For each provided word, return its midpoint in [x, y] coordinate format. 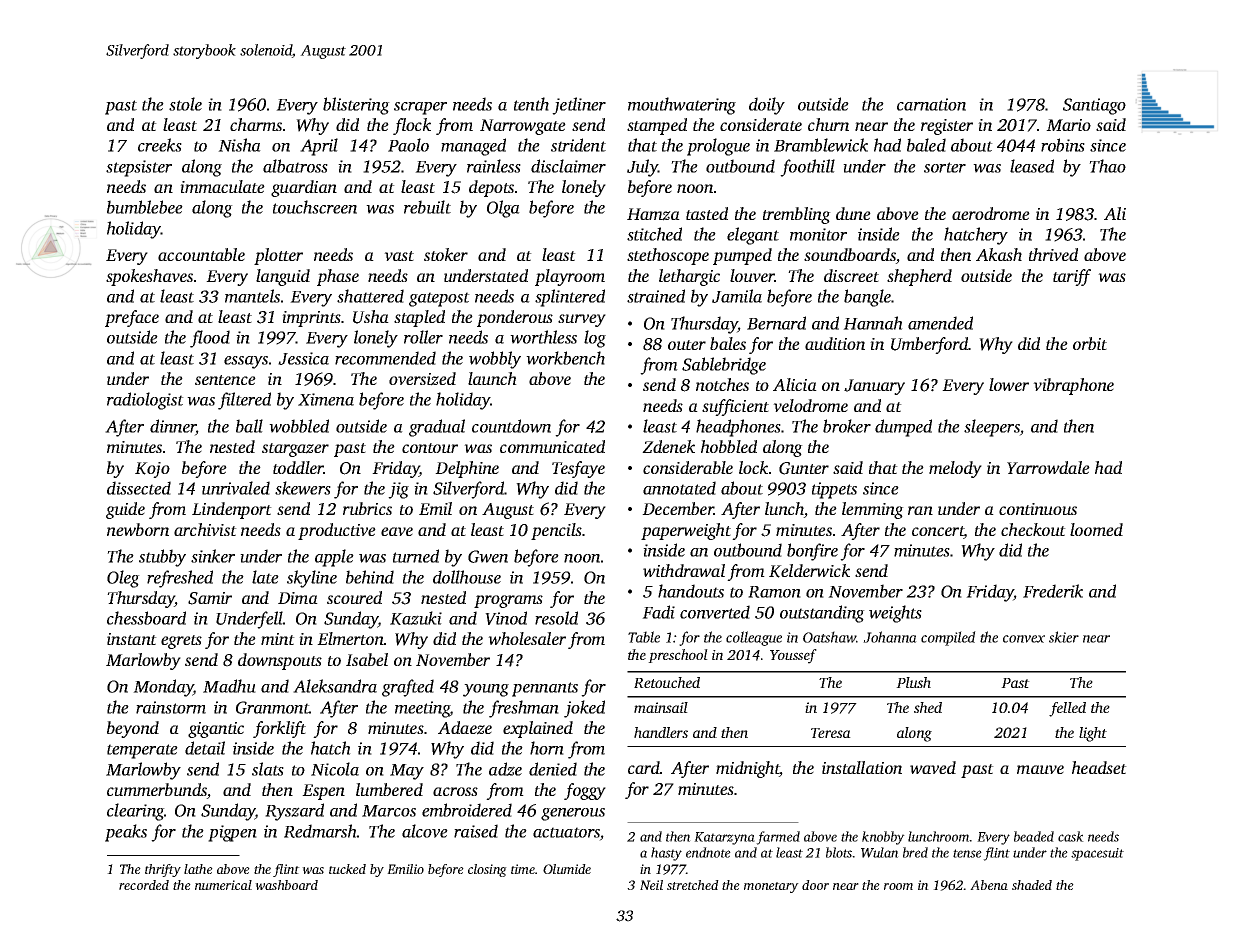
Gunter [804, 468]
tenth [531, 104]
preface [132, 318]
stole [185, 104]
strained [656, 296]
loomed [1096, 529]
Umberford [930, 345]
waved [933, 767]
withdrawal [684, 570]
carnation [931, 104]
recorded [144, 885]
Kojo [152, 470]
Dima [298, 598]
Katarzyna [724, 838]
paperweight [686, 531]
